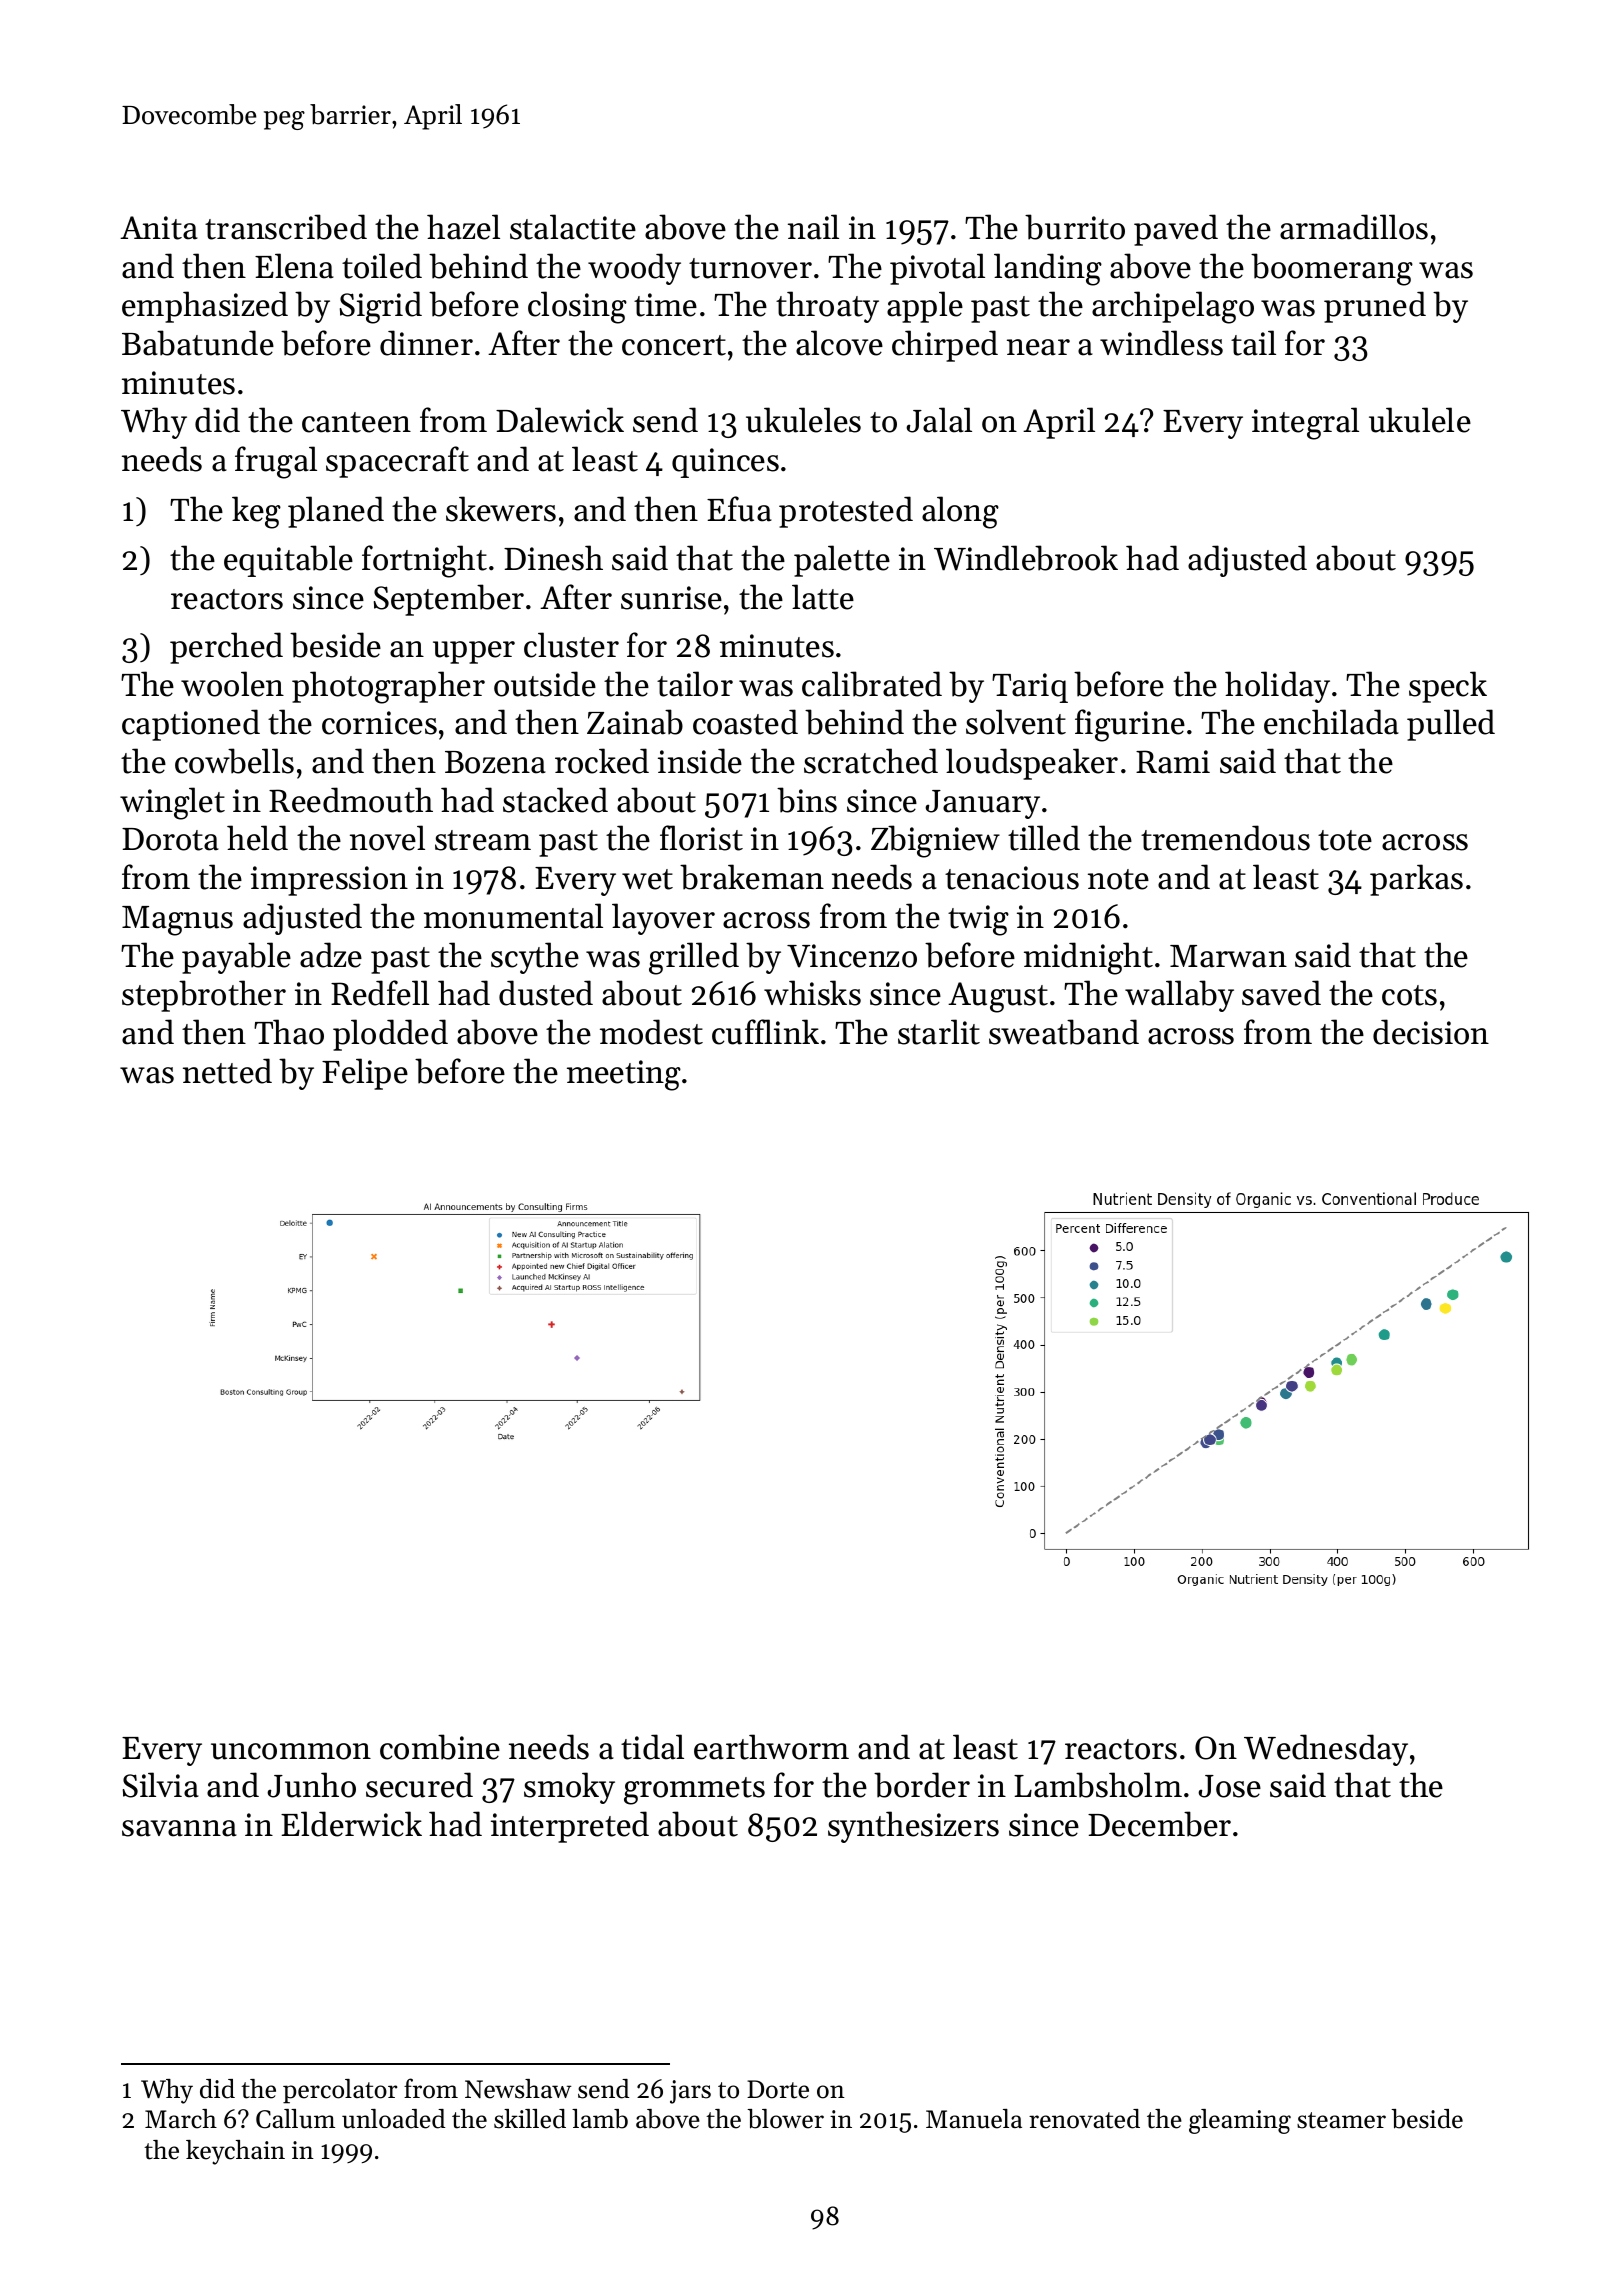 This screenshot has width=1620, height=2292. Describe the element at coordinates (771, 1747) in the screenshot. I see `earthworm` at that location.
